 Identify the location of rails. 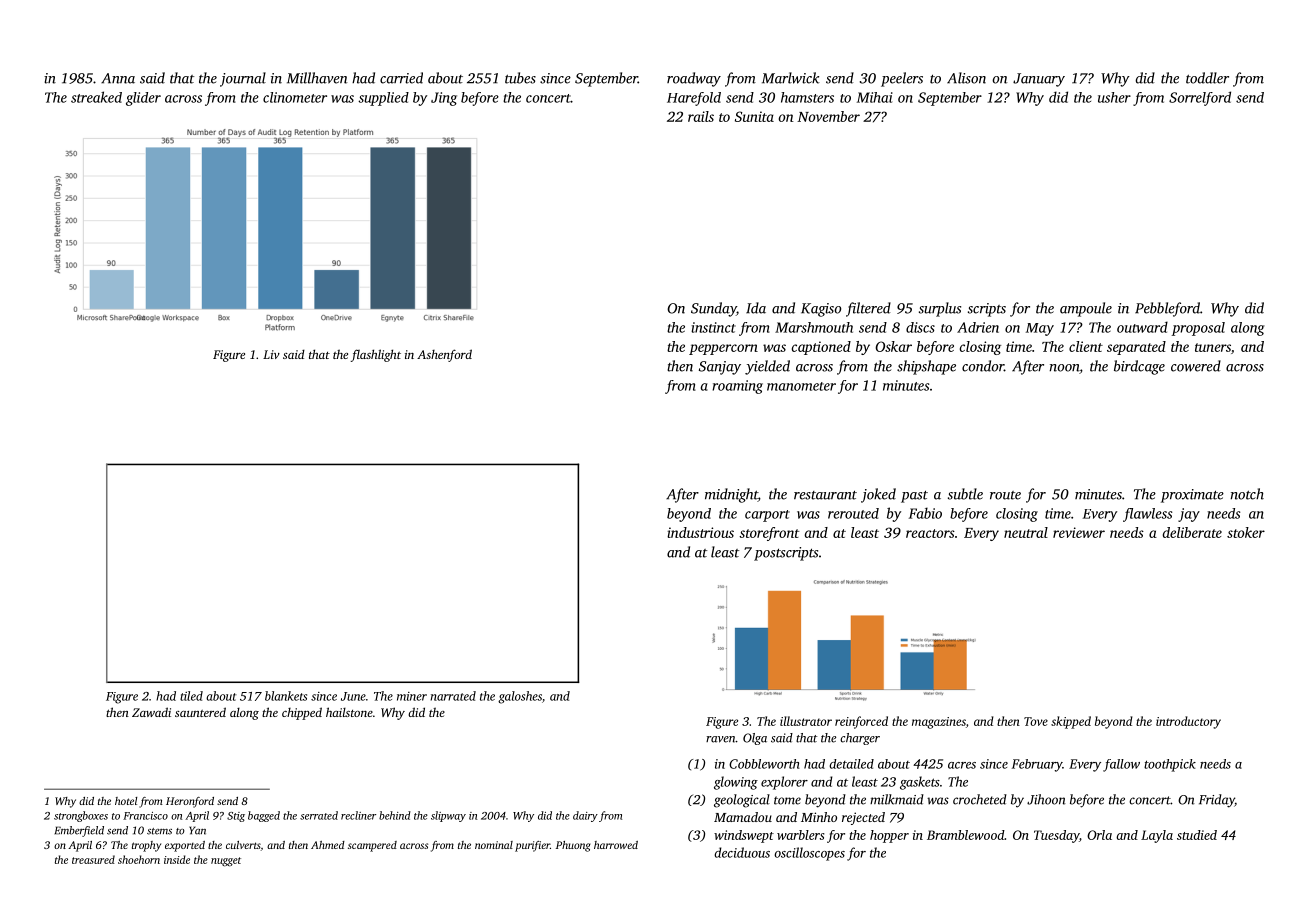
(701, 116).
